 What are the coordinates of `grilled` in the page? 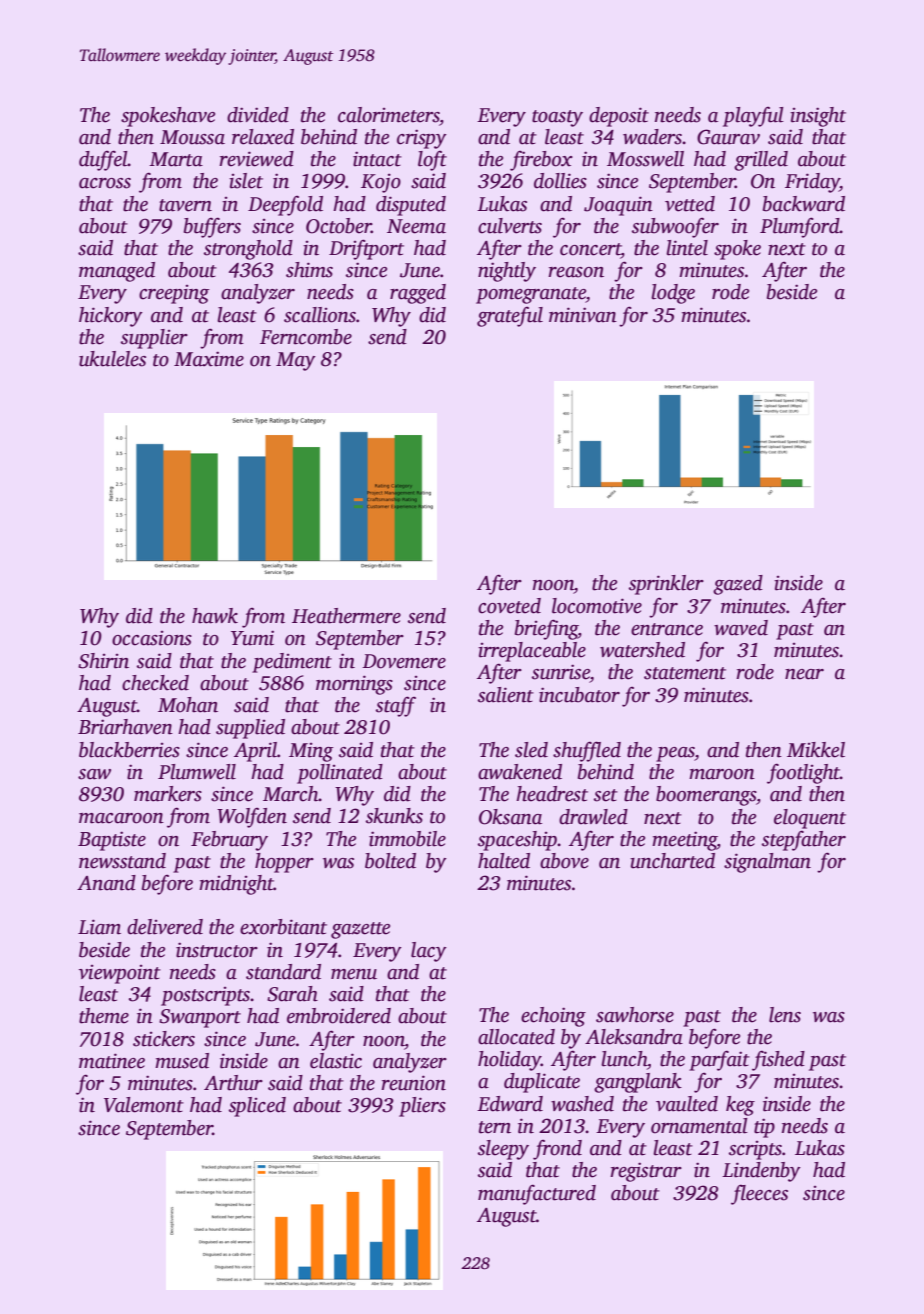 It's located at (761, 161).
